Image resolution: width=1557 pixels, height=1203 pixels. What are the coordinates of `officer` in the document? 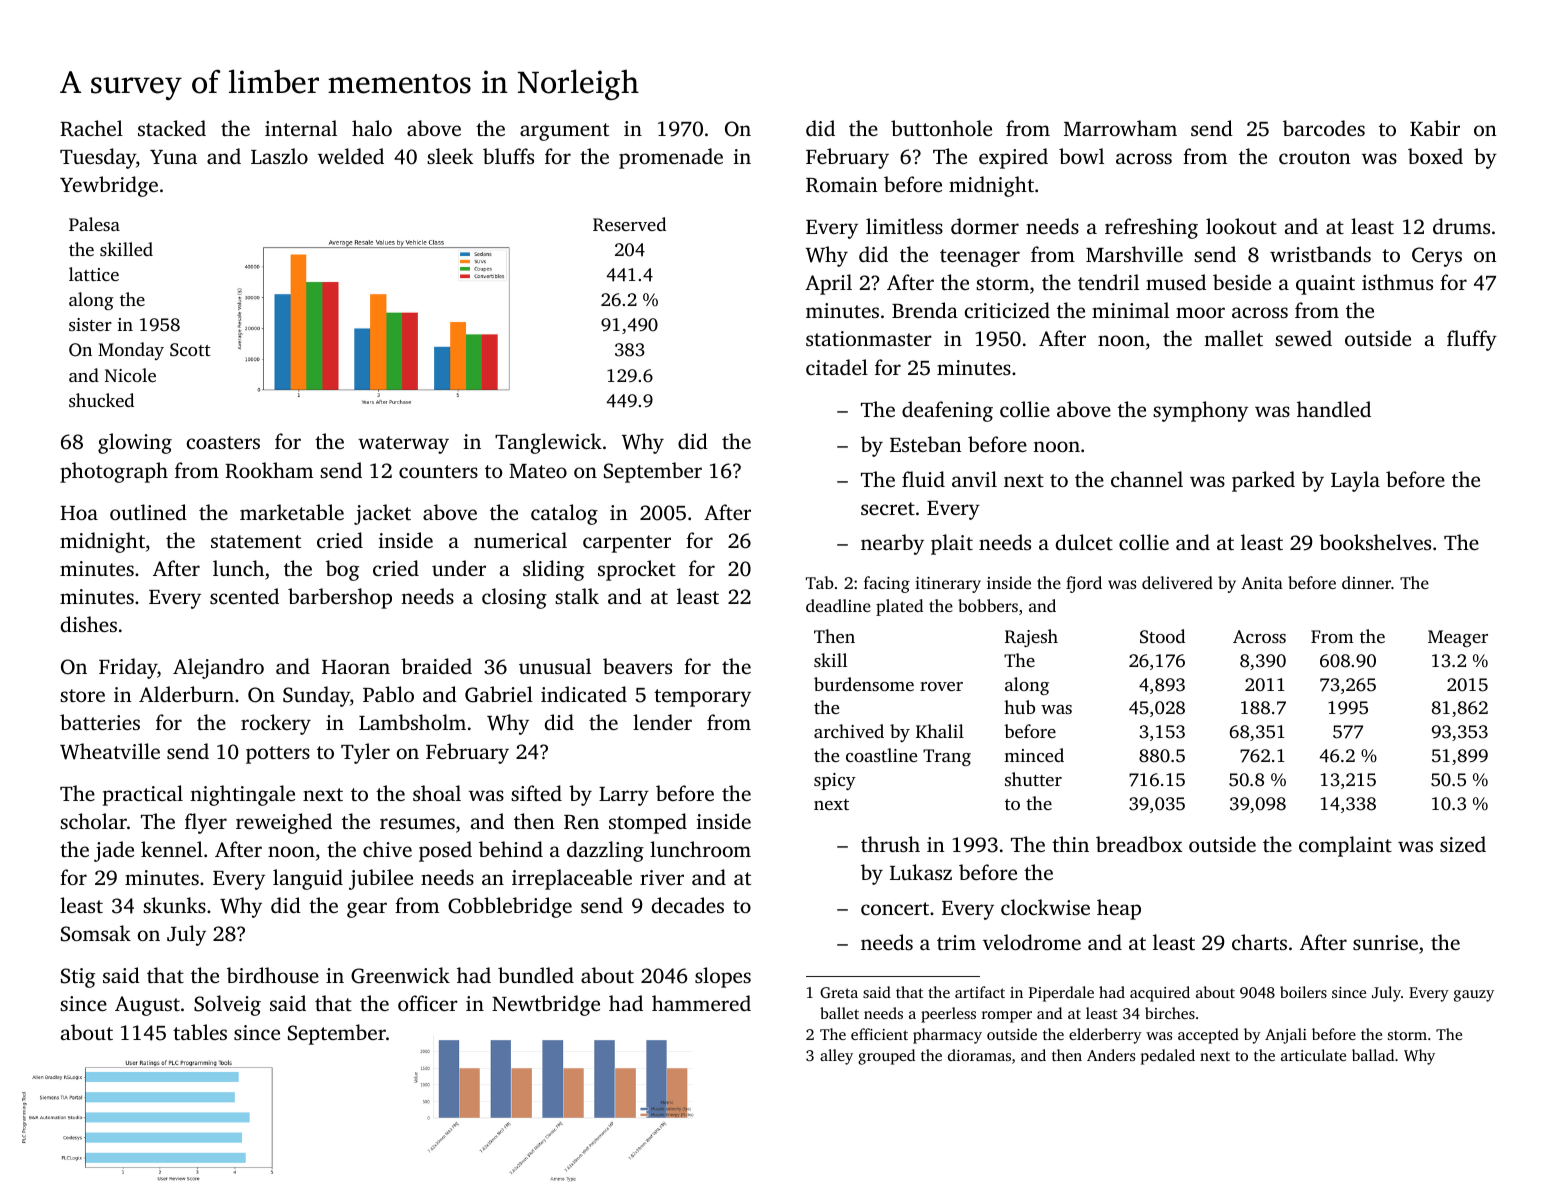 It's located at (428, 1003).
